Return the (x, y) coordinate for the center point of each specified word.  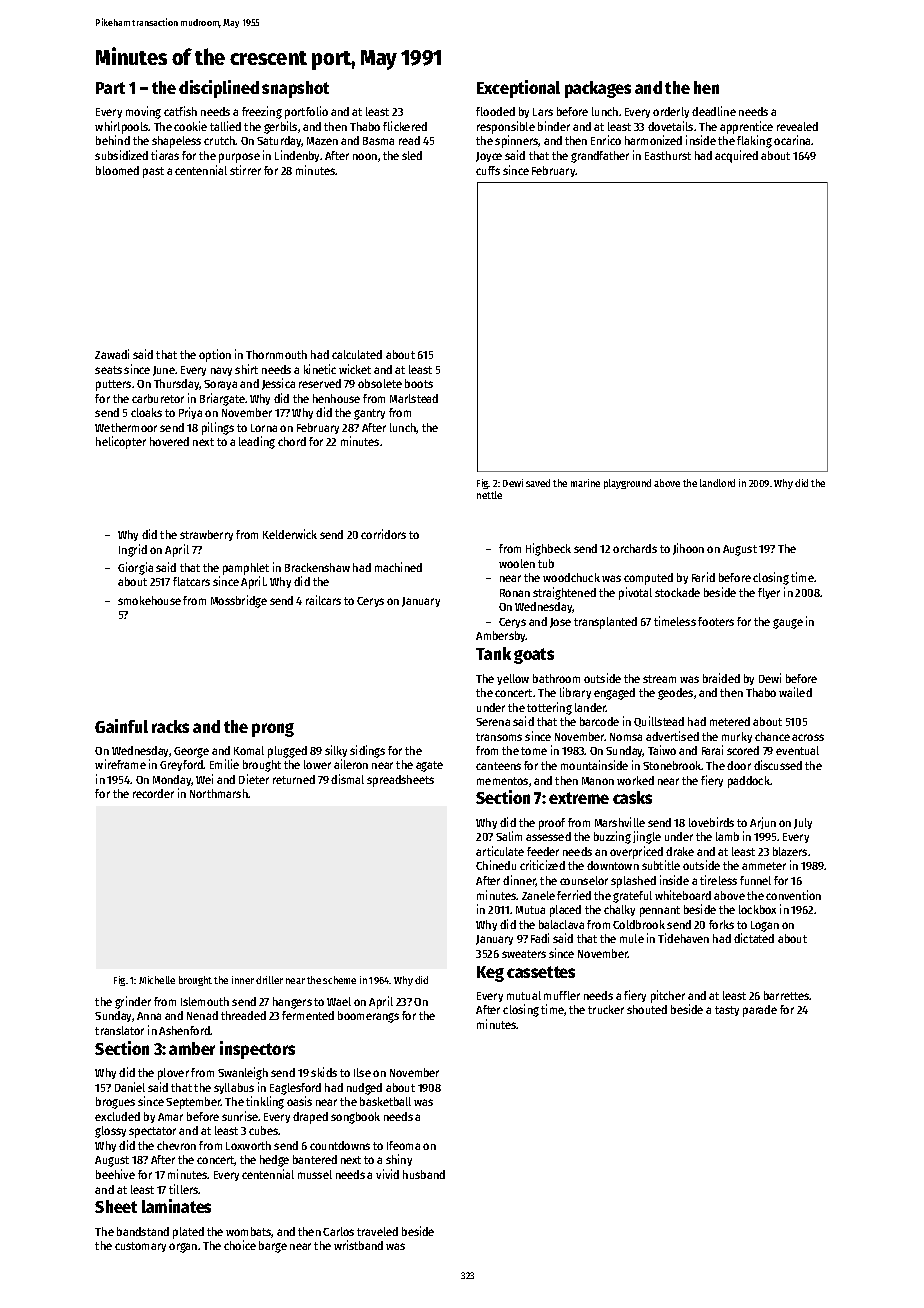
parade (760, 1011)
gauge (788, 624)
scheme (339, 980)
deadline (714, 111)
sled (412, 155)
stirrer (245, 170)
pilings (218, 428)
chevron (176, 1145)
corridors (383, 534)
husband (424, 1174)
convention (793, 895)
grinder (133, 1002)
